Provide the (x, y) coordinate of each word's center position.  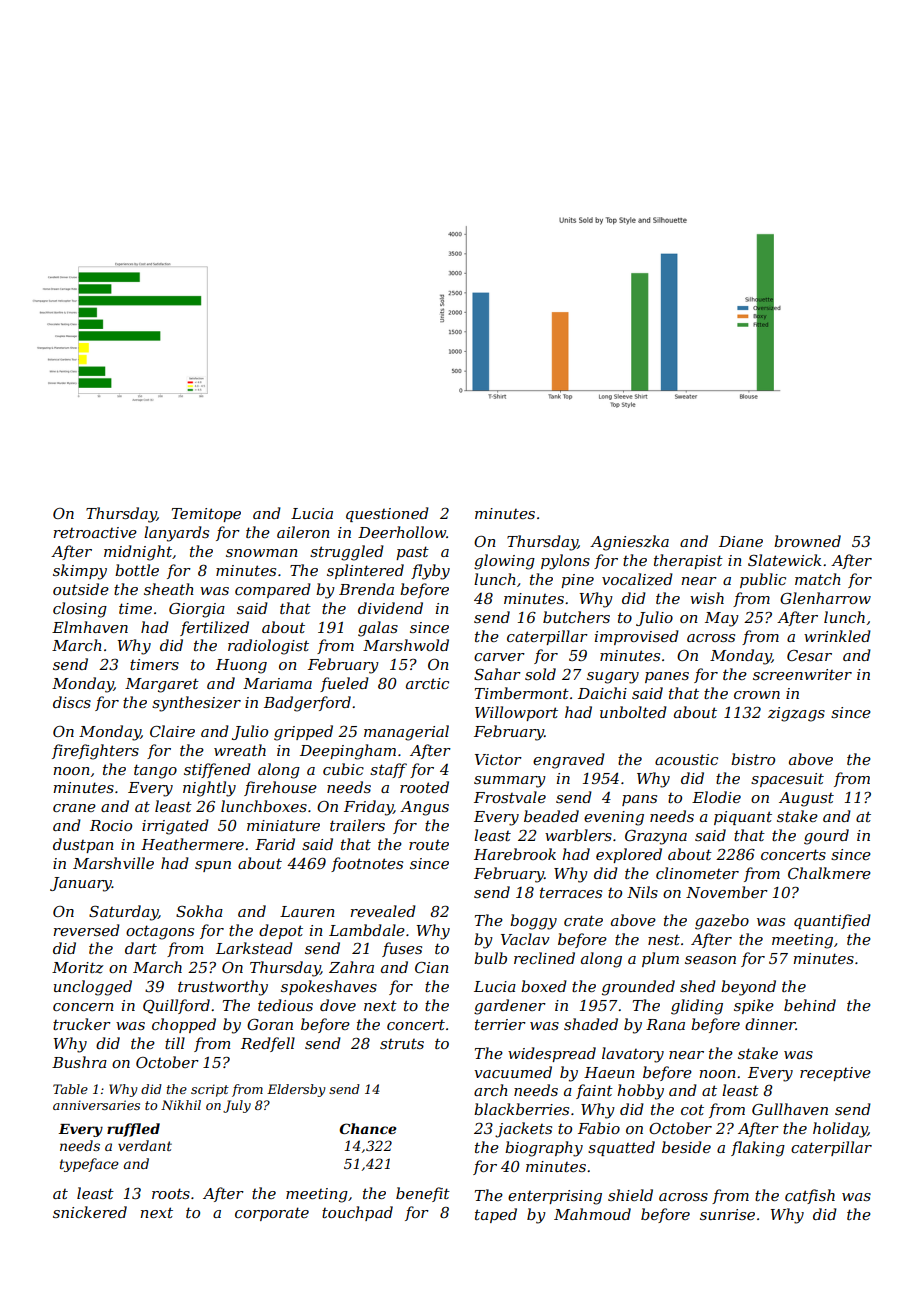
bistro (753, 759)
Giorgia (197, 610)
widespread (552, 1054)
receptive (835, 1074)
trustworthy (223, 988)
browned (807, 541)
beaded (551, 816)
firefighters (95, 752)
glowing (504, 562)
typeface (89, 1165)
